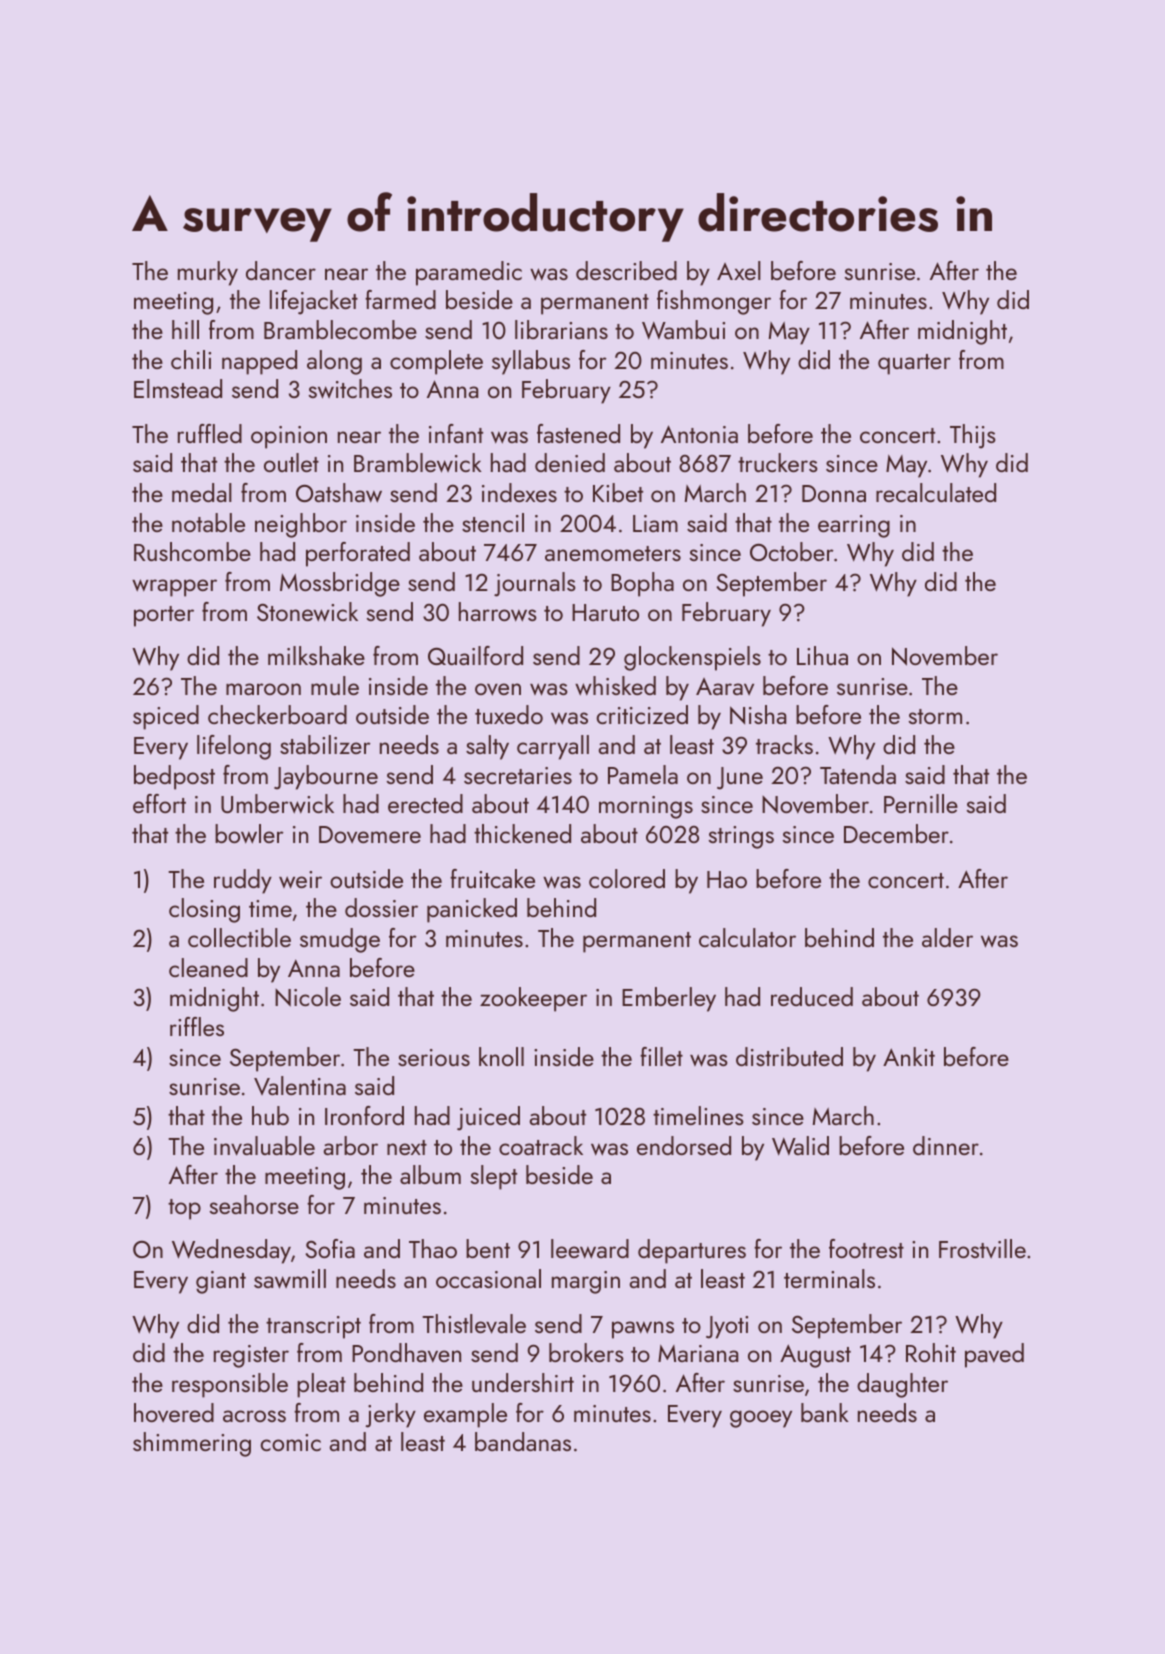 The image size is (1165, 1654). I want to click on giant, so click(221, 1282).
